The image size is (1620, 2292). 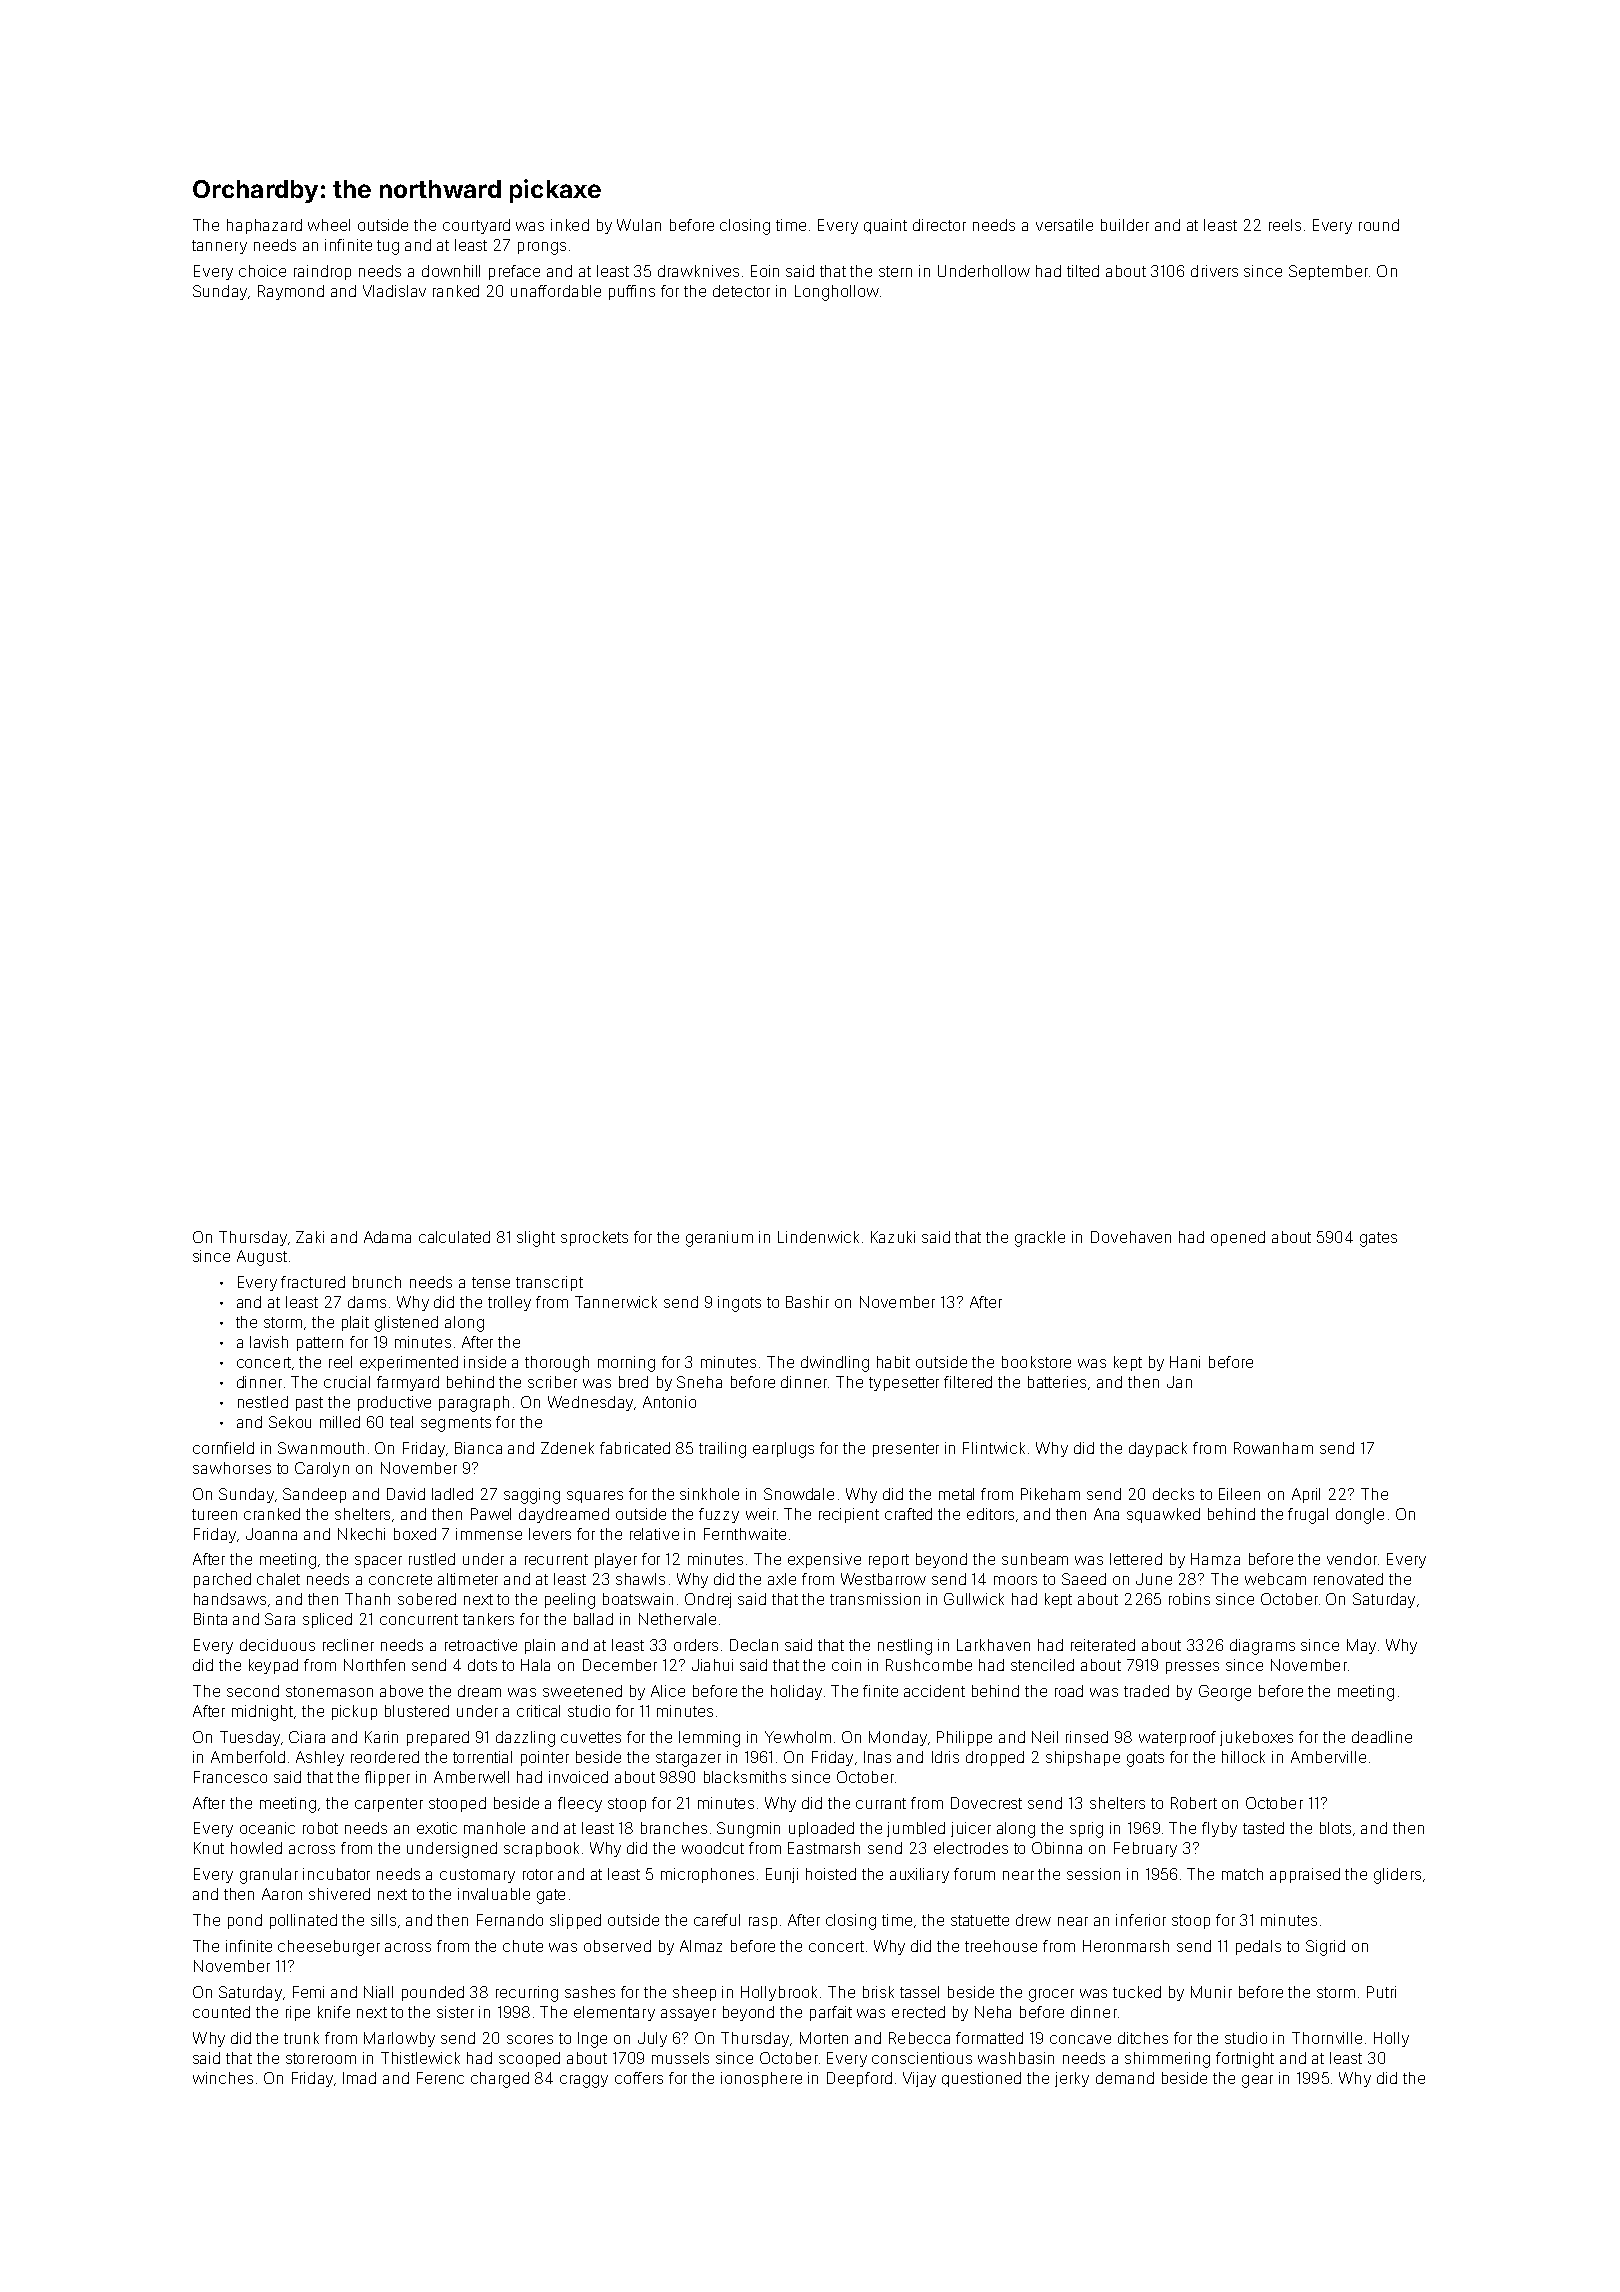 What do you see at coordinates (471, 1777) in the page?
I see `Amberwell` at bounding box center [471, 1777].
